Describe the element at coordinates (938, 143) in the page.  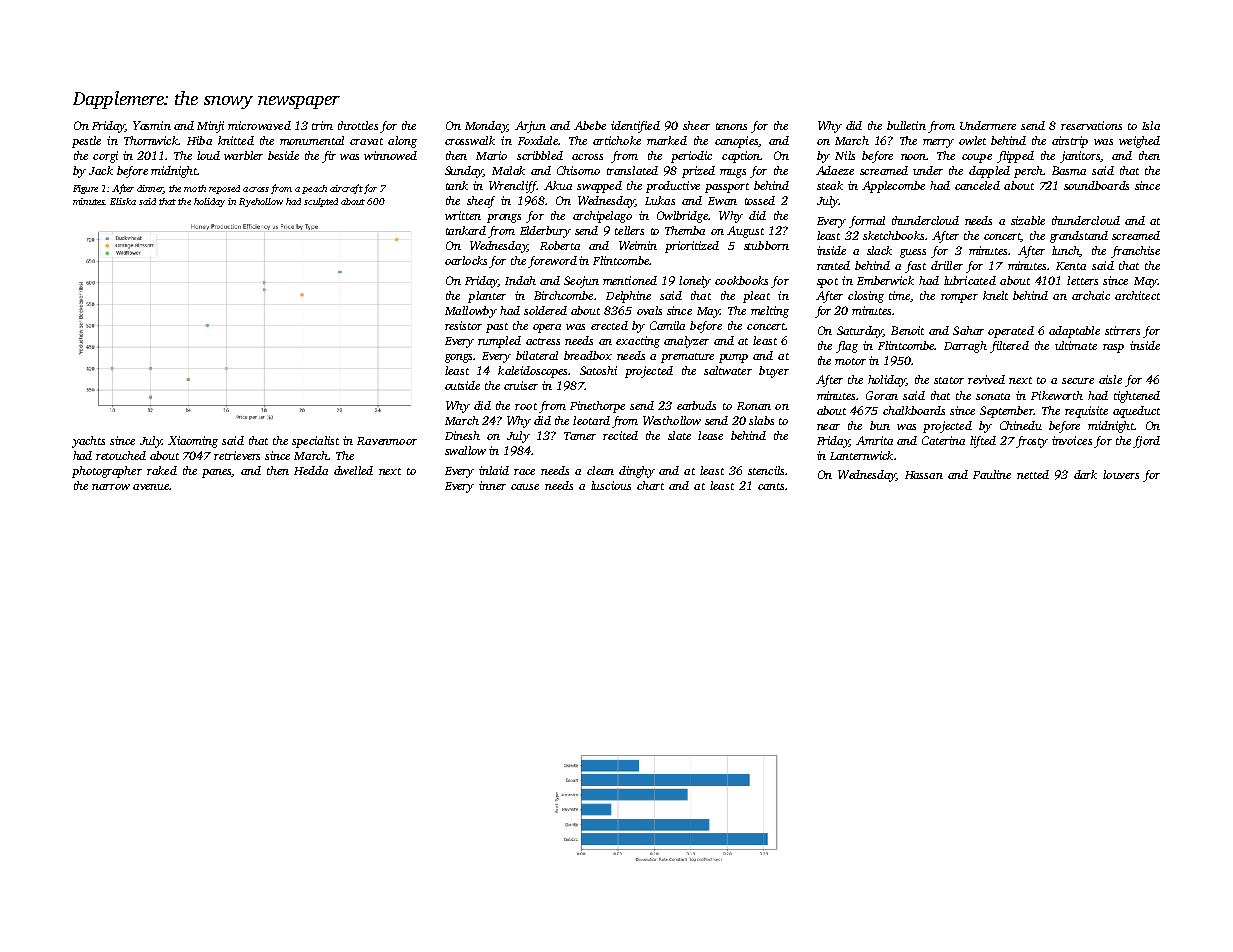
I see `merry` at that location.
